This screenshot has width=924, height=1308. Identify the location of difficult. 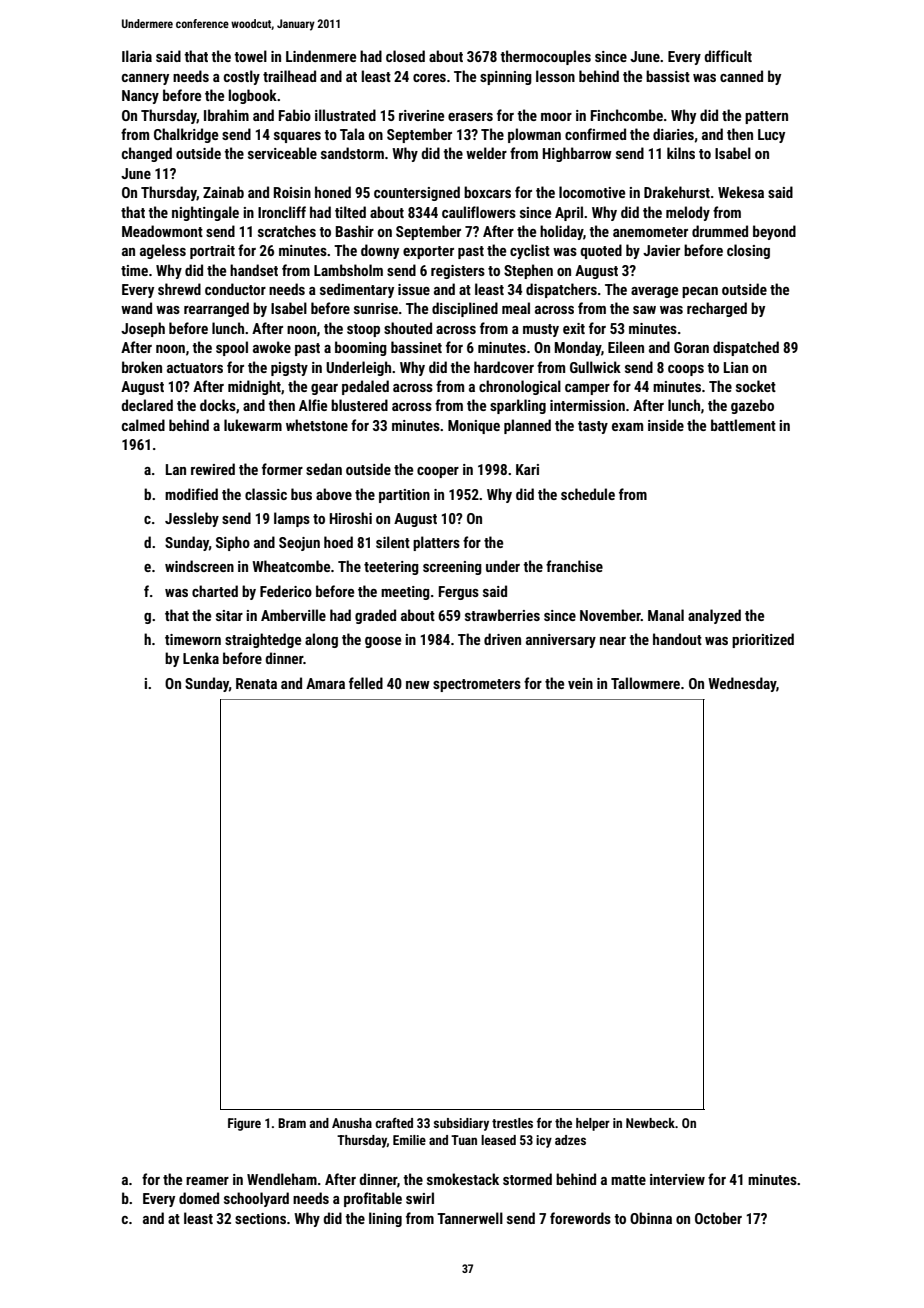
(728, 56).
